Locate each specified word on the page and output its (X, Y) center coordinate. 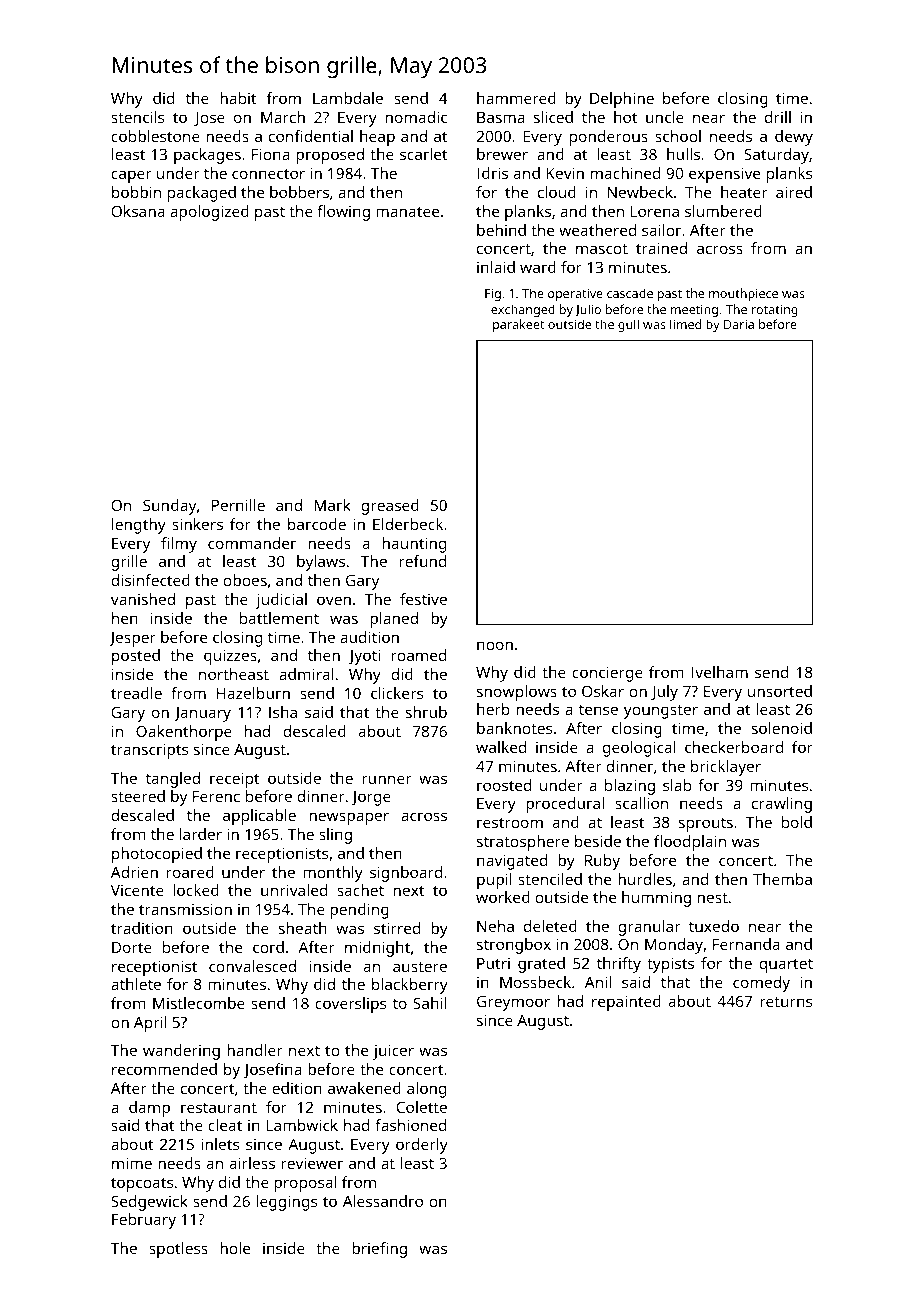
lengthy (139, 526)
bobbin (136, 192)
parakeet (518, 325)
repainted (626, 1003)
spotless (178, 1250)
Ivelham (720, 672)
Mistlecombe (199, 1003)
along (426, 1090)
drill (778, 117)
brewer (502, 154)
